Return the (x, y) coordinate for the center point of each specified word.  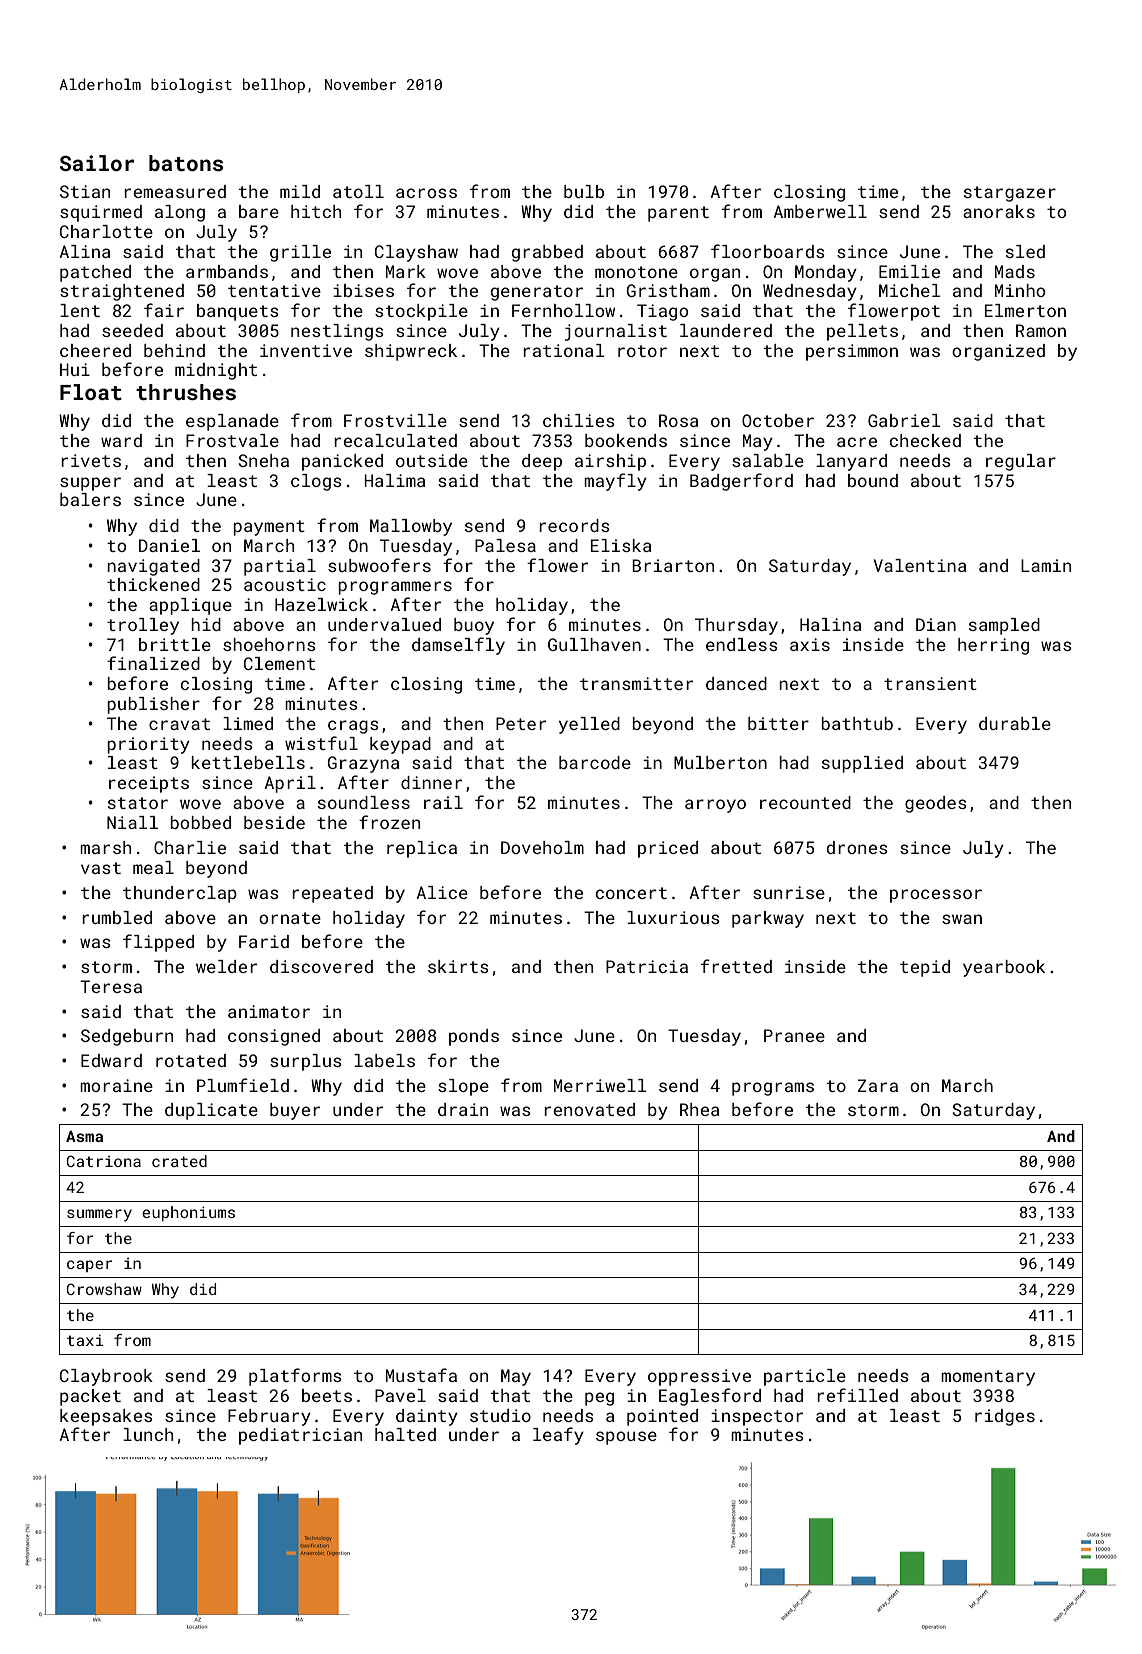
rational (564, 350)
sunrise (789, 892)
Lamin (1046, 565)
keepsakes (106, 1417)
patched (95, 273)
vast (101, 868)
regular (1021, 462)
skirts (458, 966)
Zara (878, 1085)
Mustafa (421, 1375)
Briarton (673, 565)
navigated (153, 567)
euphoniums (188, 1213)
